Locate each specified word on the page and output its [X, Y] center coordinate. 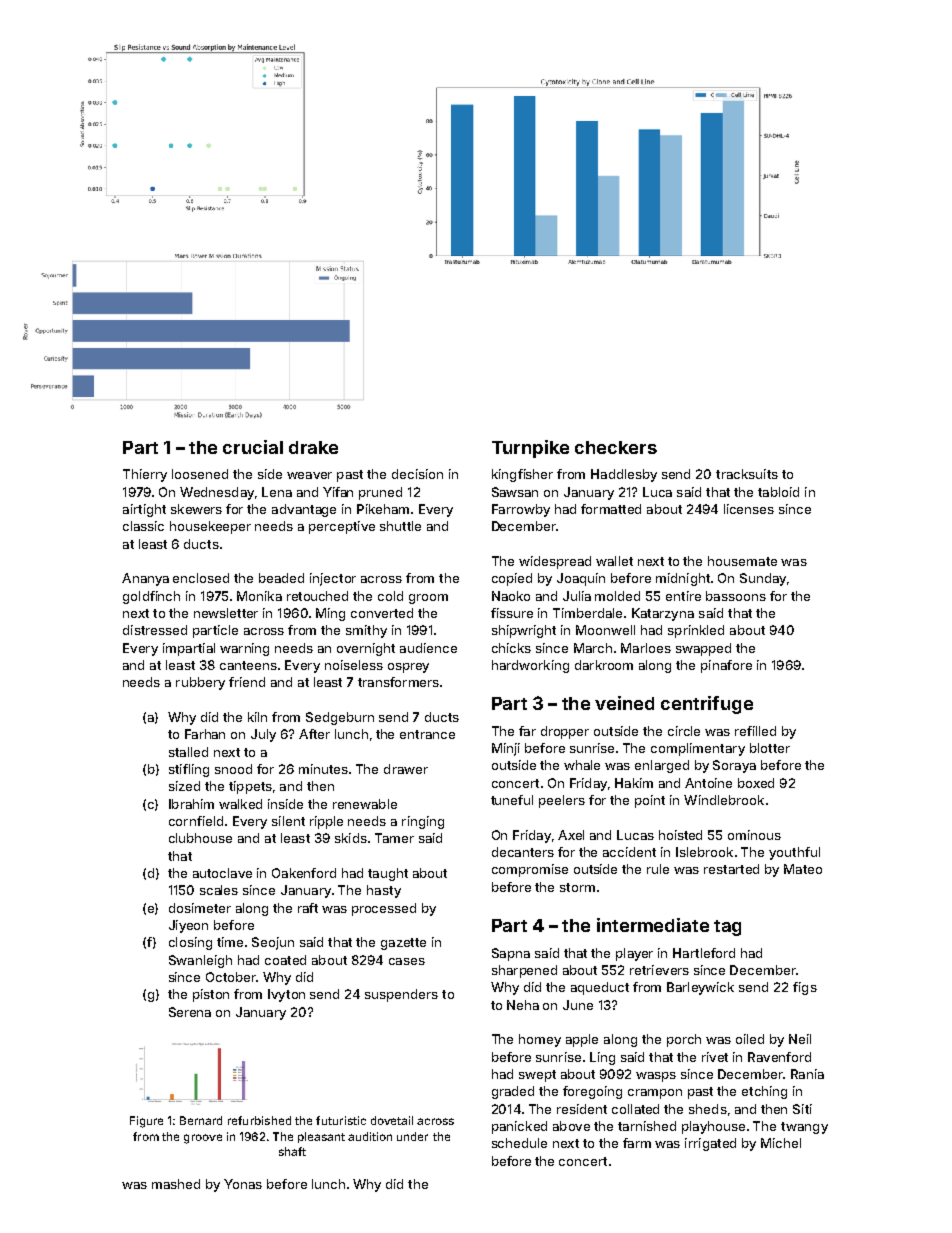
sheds [708, 1109]
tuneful [512, 800]
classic [143, 526]
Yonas [243, 1184]
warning [244, 649]
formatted [611, 509]
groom [428, 599]
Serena [190, 1012]
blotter [770, 748]
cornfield [196, 821]
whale [582, 765]
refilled [755, 731]
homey [540, 1040]
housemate [742, 561]
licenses [749, 509]
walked [240, 804]
